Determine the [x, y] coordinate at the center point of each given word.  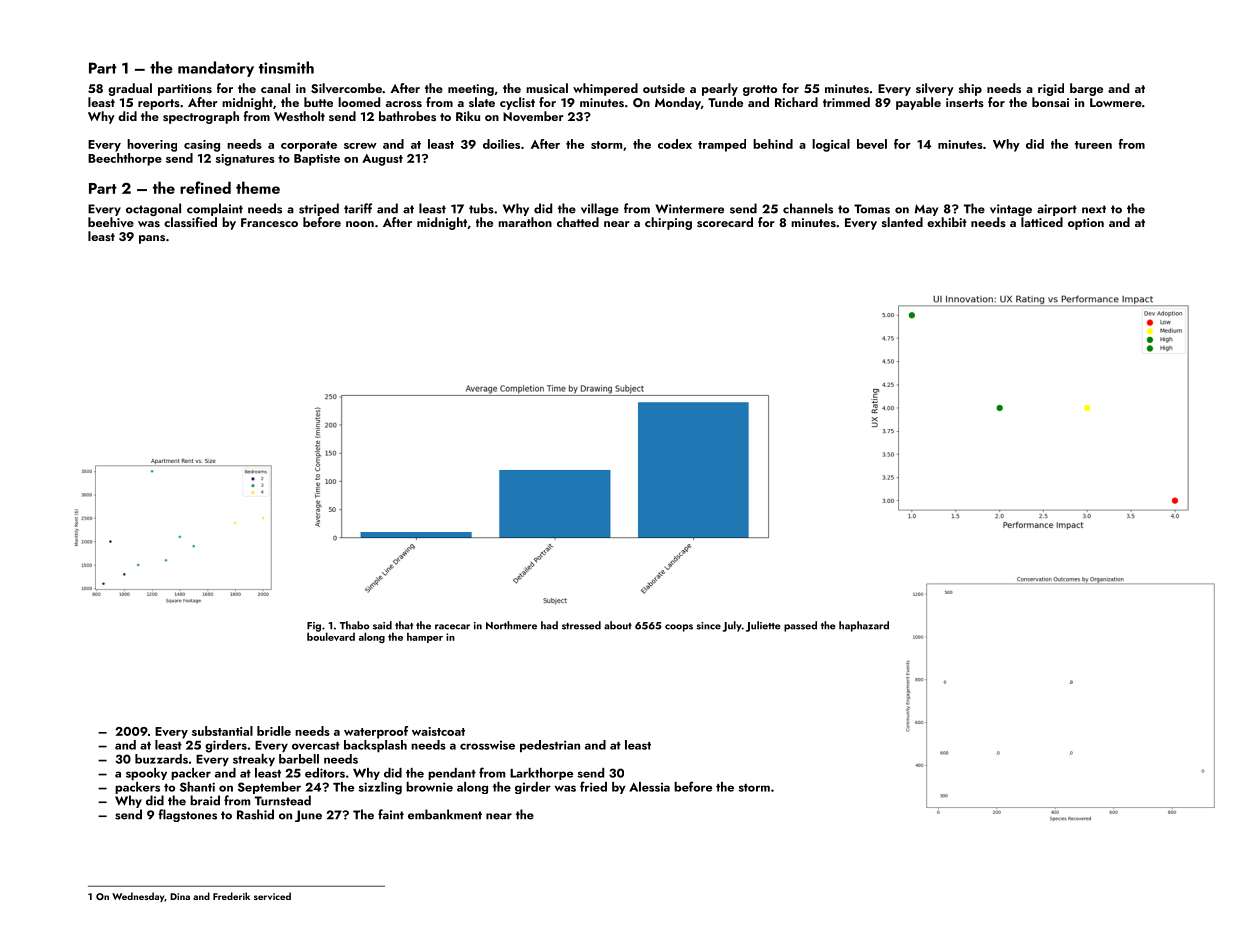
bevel [872, 144]
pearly [720, 89]
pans [152, 239]
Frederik [231, 896]
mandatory [216, 69]
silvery [935, 89]
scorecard [725, 222]
